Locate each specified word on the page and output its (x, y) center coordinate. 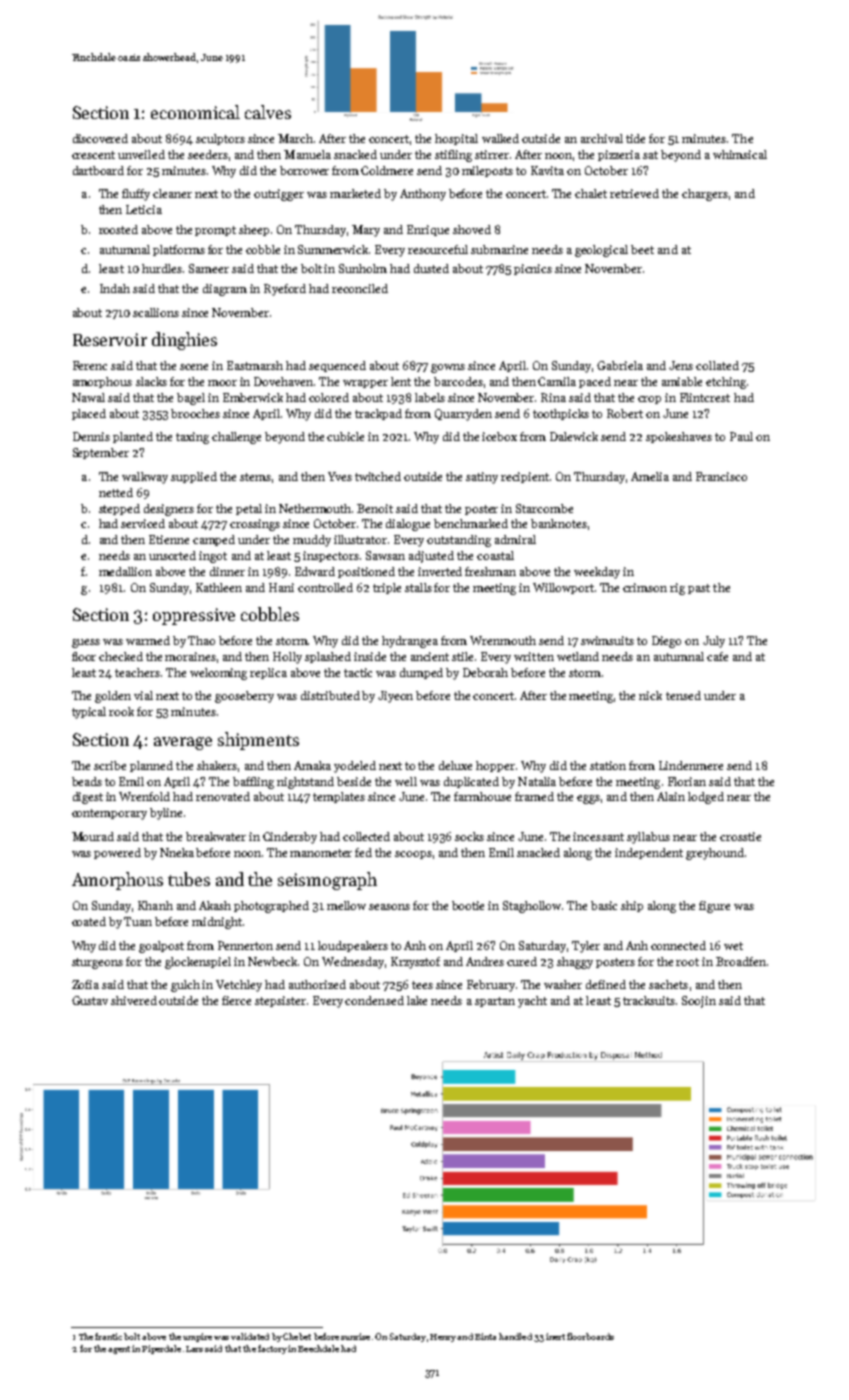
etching (726, 383)
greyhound (715, 854)
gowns (448, 368)
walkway (145, 478)
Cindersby (290, 838)
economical (195, 112)
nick (650, 695)
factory (272, 1349)
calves (268, 112)
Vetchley (239, 986)
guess (86, 643)
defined (606, 984)
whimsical (740, 154)
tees (422, 985)
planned (151, 766)
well (406, 781)
